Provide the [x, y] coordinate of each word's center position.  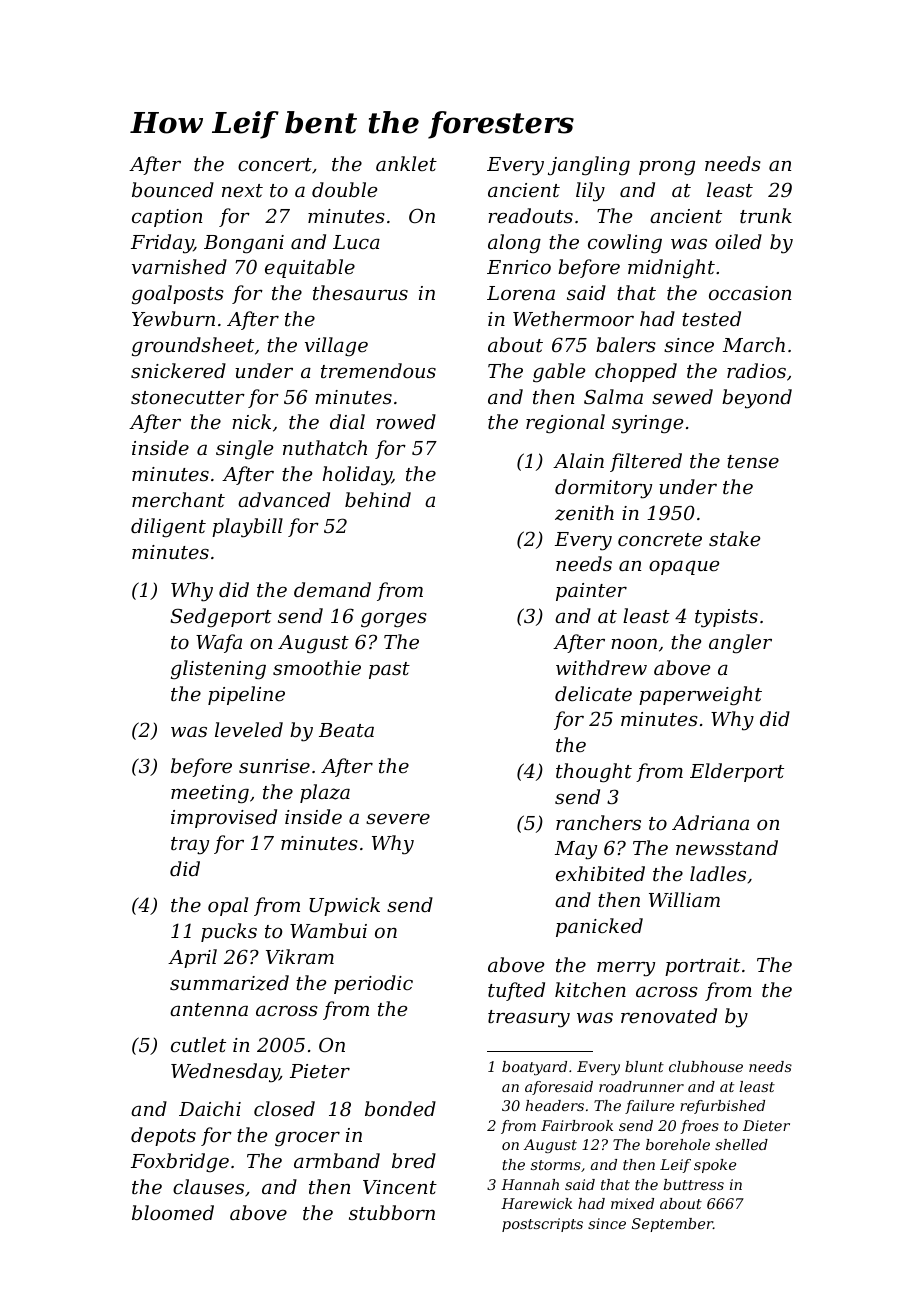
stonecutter [188, 397]
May [576, 850]
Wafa [219, 643]
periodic [373, 984]
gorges [394, 620]
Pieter [320, 1071]
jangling [589, 166]
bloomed [173, 1212]
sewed [682, 396]
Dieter [766, 1125]
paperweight [700, 696]
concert [275, 164]
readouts [530, 215]
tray [190, 846]
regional [565, 424]
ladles [718, 873]
